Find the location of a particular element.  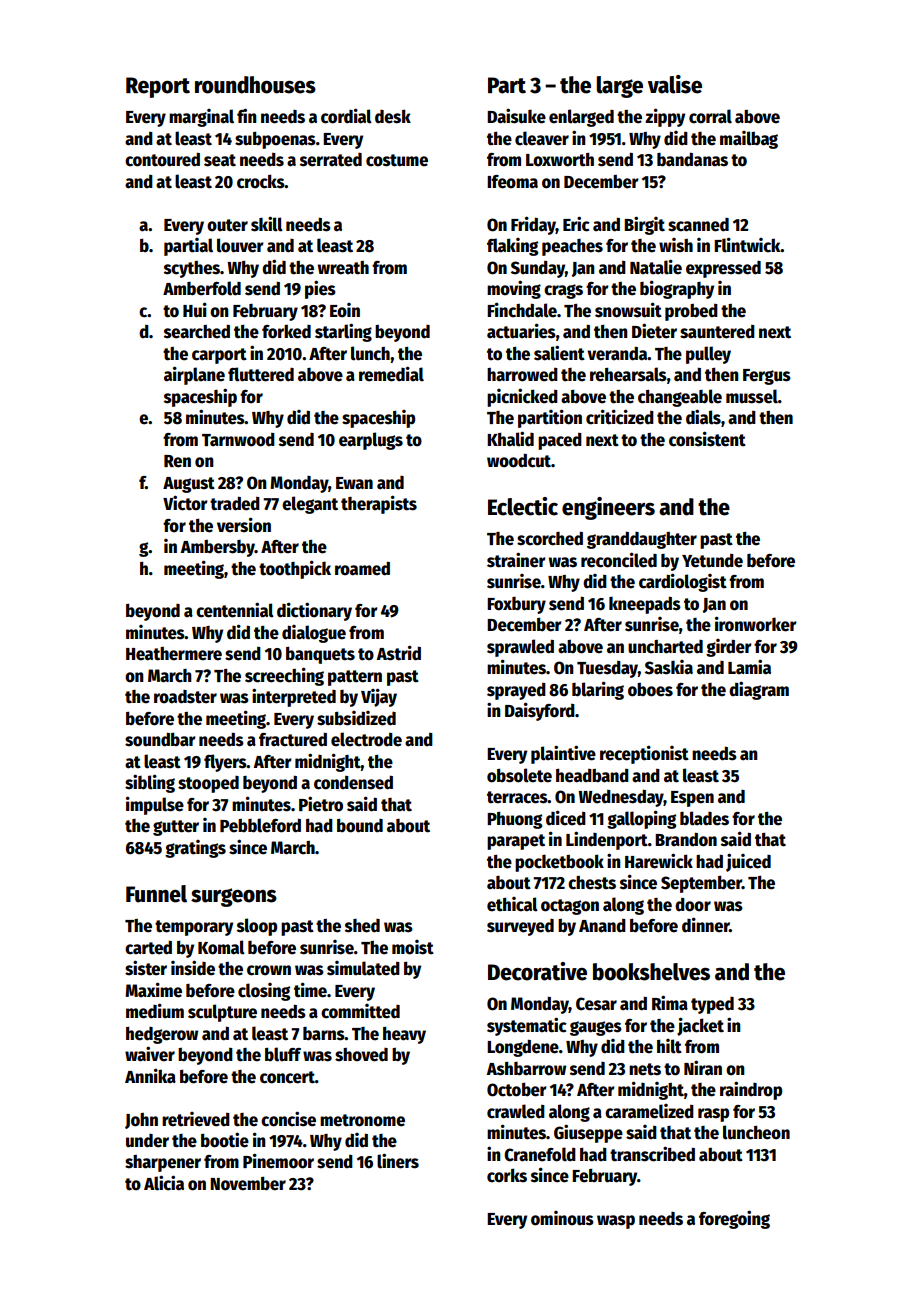

Vijay is located at coordinates (379, 697).
